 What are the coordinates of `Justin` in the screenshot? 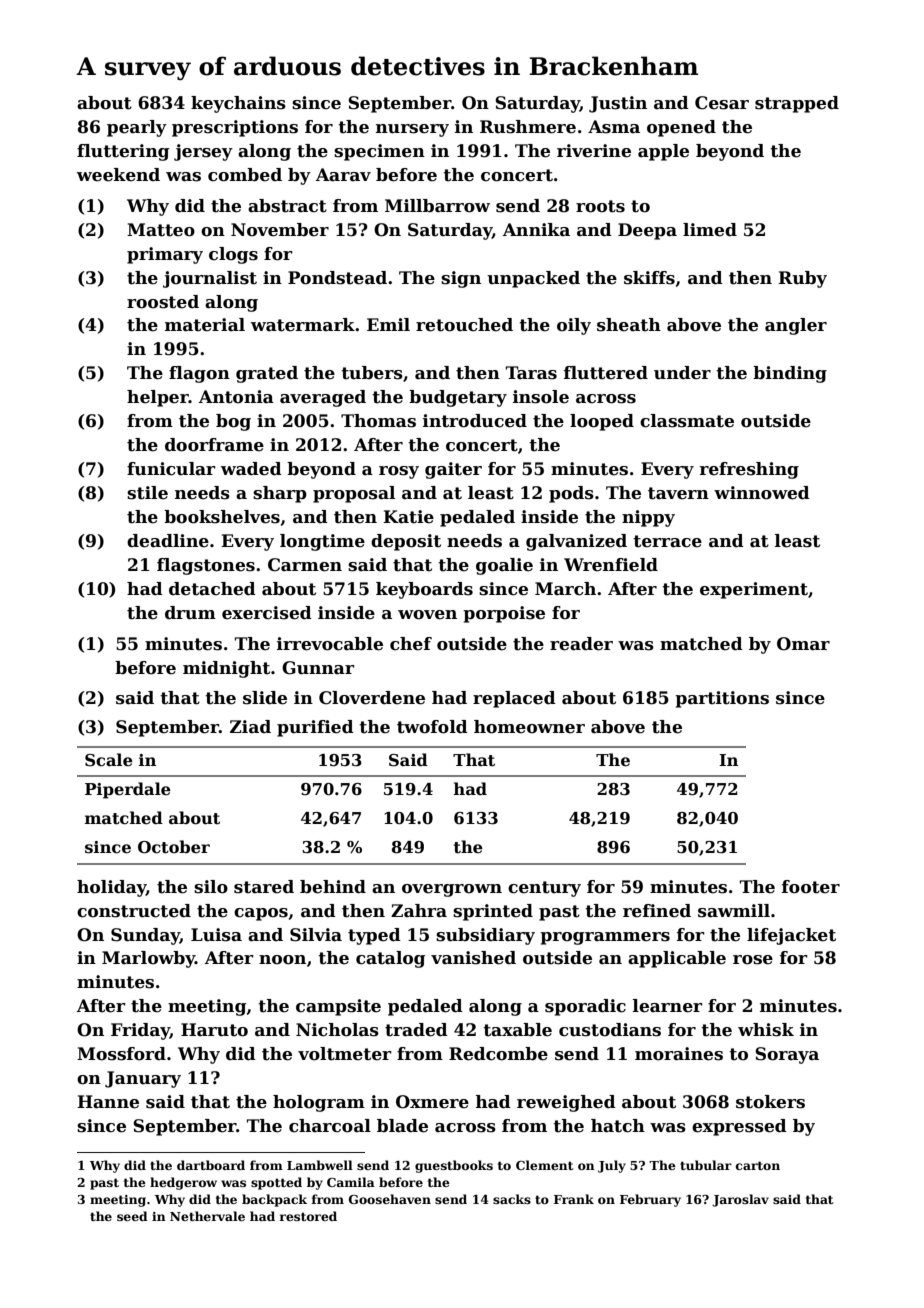 It's located at (618, 104).
